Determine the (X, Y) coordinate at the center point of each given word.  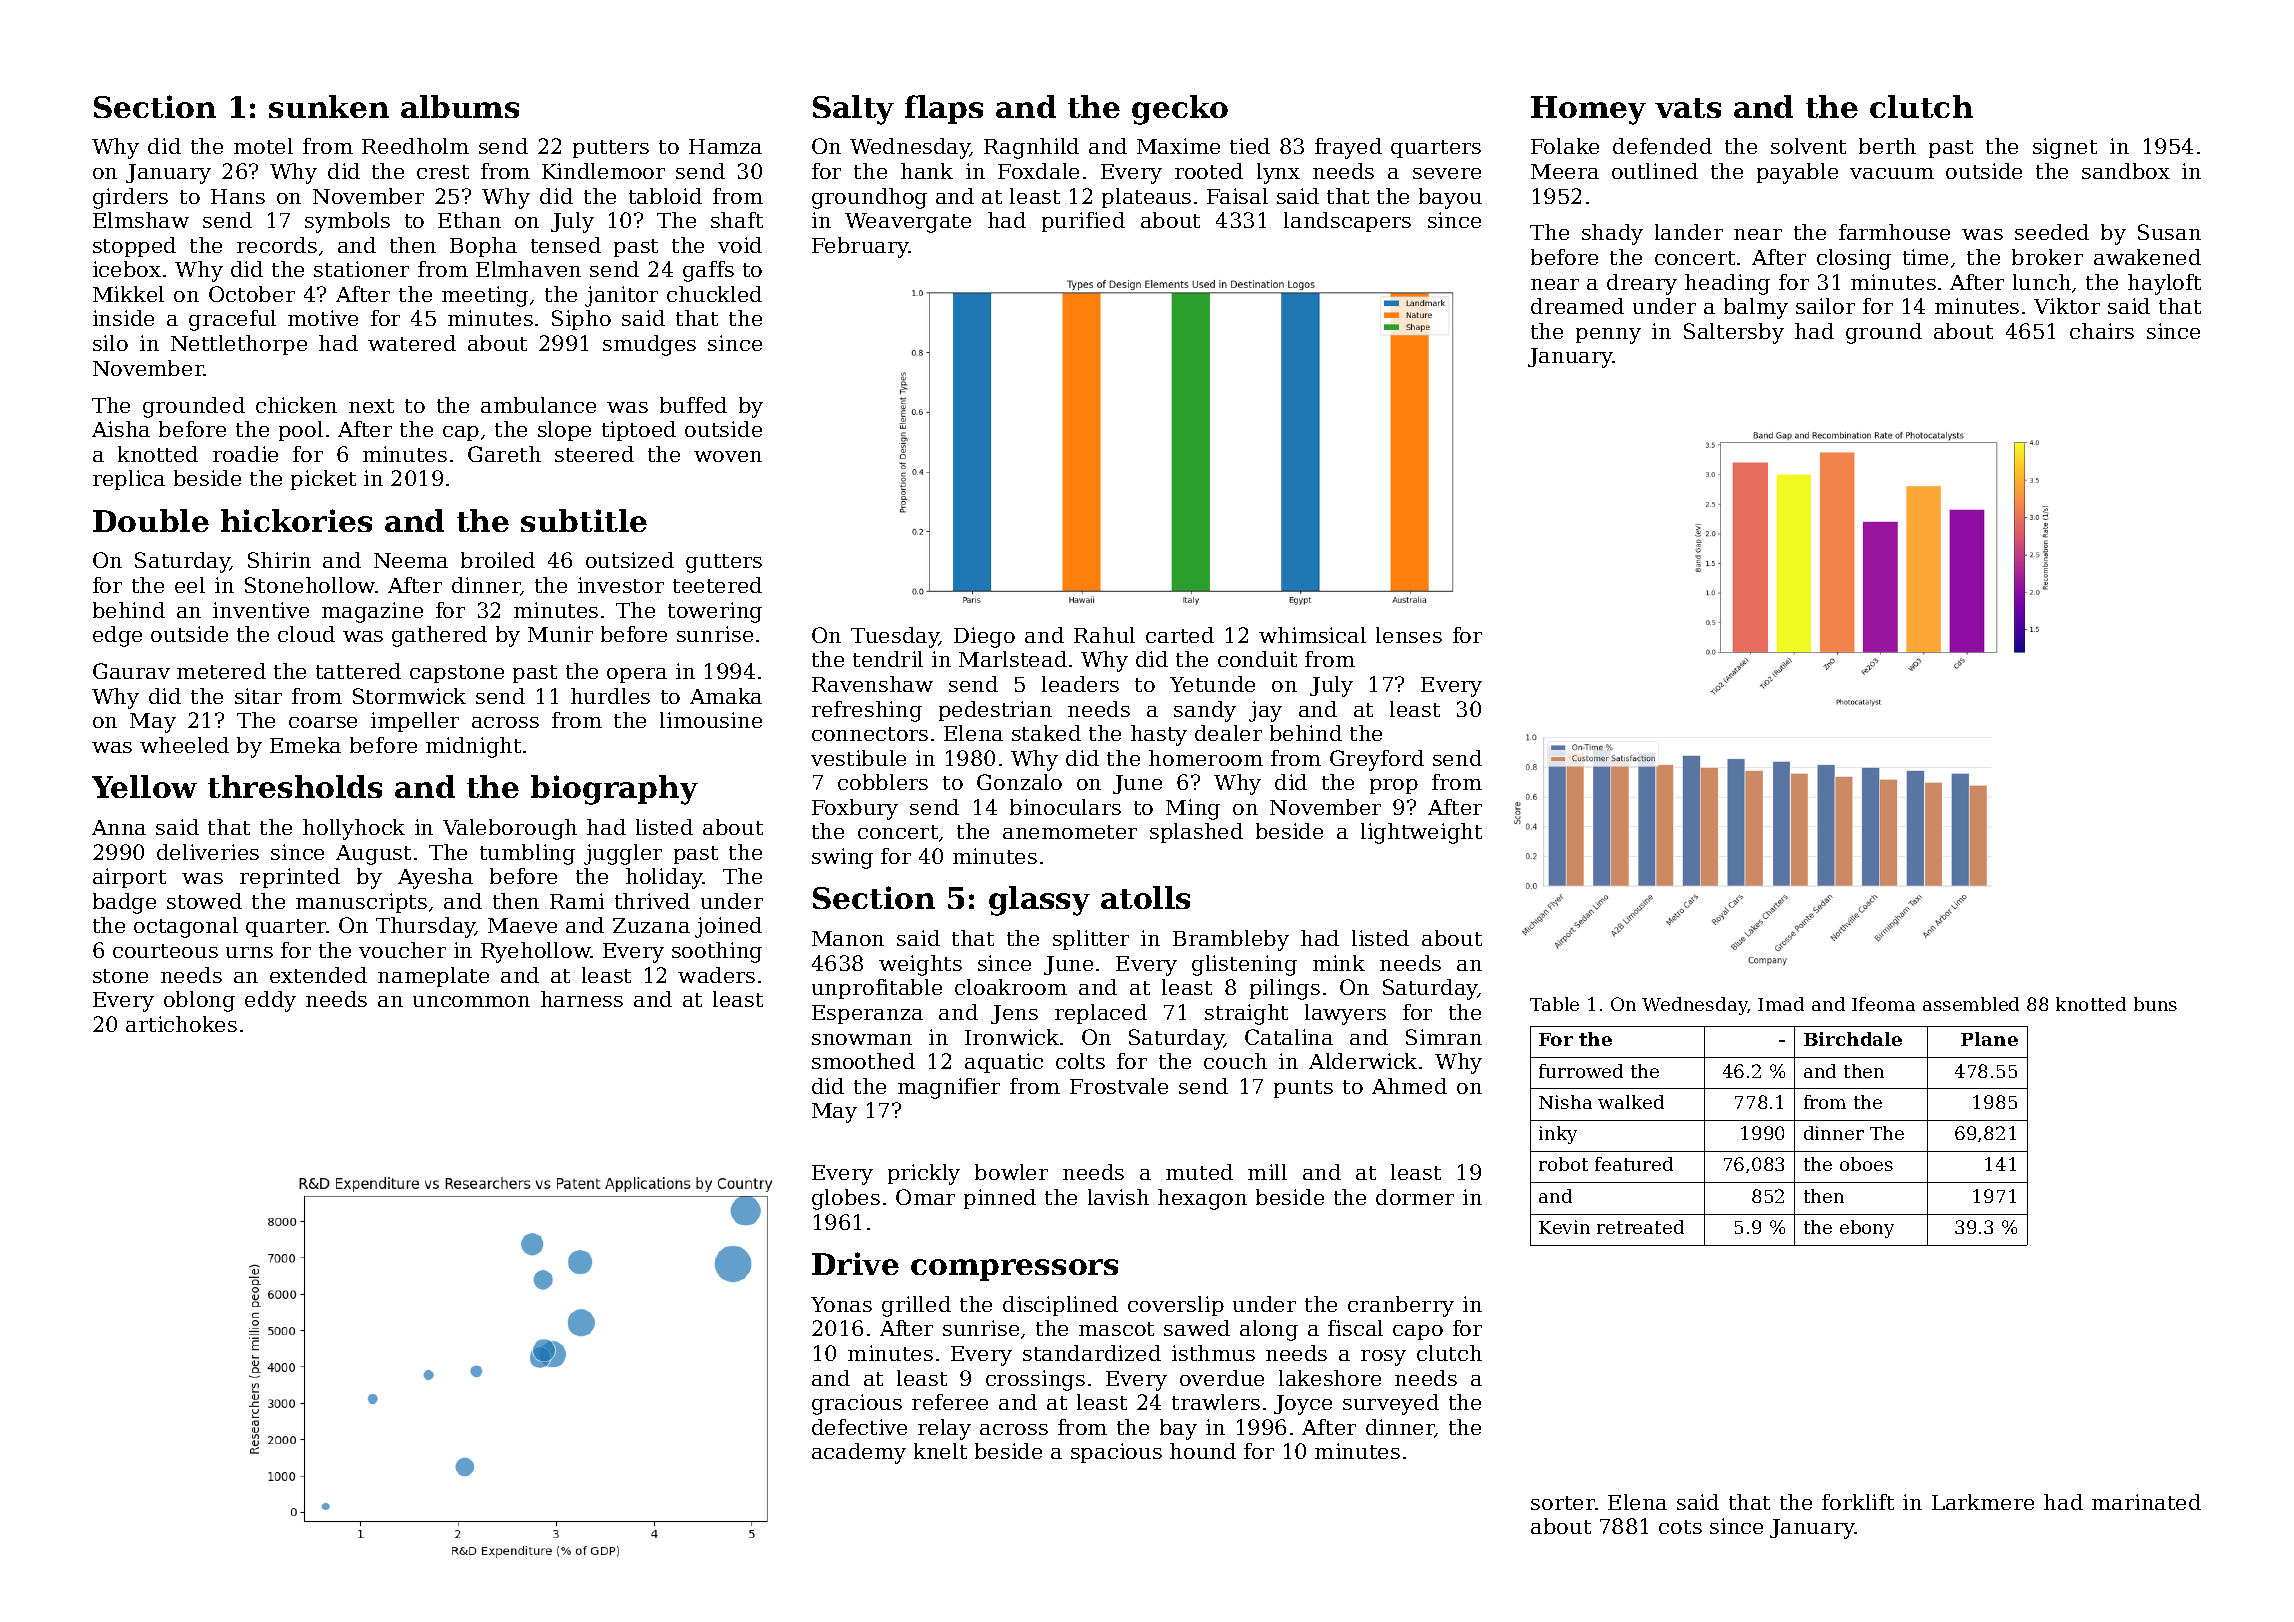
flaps (944, 109)
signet (2065, 148)
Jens (1014, 1014)
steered (594, 454)
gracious (857, 1404)
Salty (853, 110)
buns (2155, 1004)
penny (1608, 336)
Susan (2169, 232)
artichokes (181, 1024)
